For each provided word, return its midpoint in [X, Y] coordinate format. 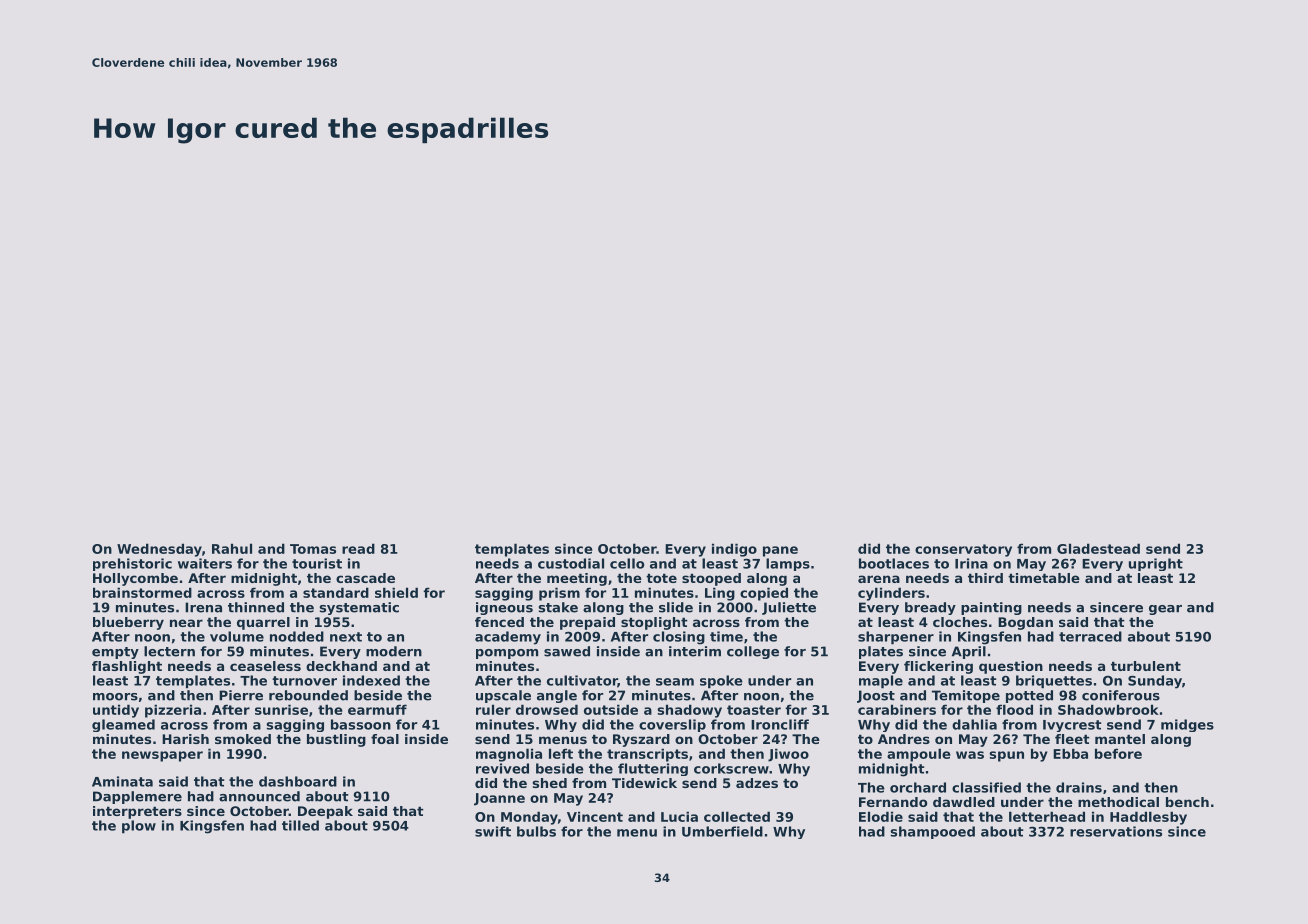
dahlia [974, 724]
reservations [1116, 831]
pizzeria [173, 711]
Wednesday [159, 550]
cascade [365, 578]
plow [139, 827]
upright [1156, 564]
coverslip [672, 725]
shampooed [932, 832]
